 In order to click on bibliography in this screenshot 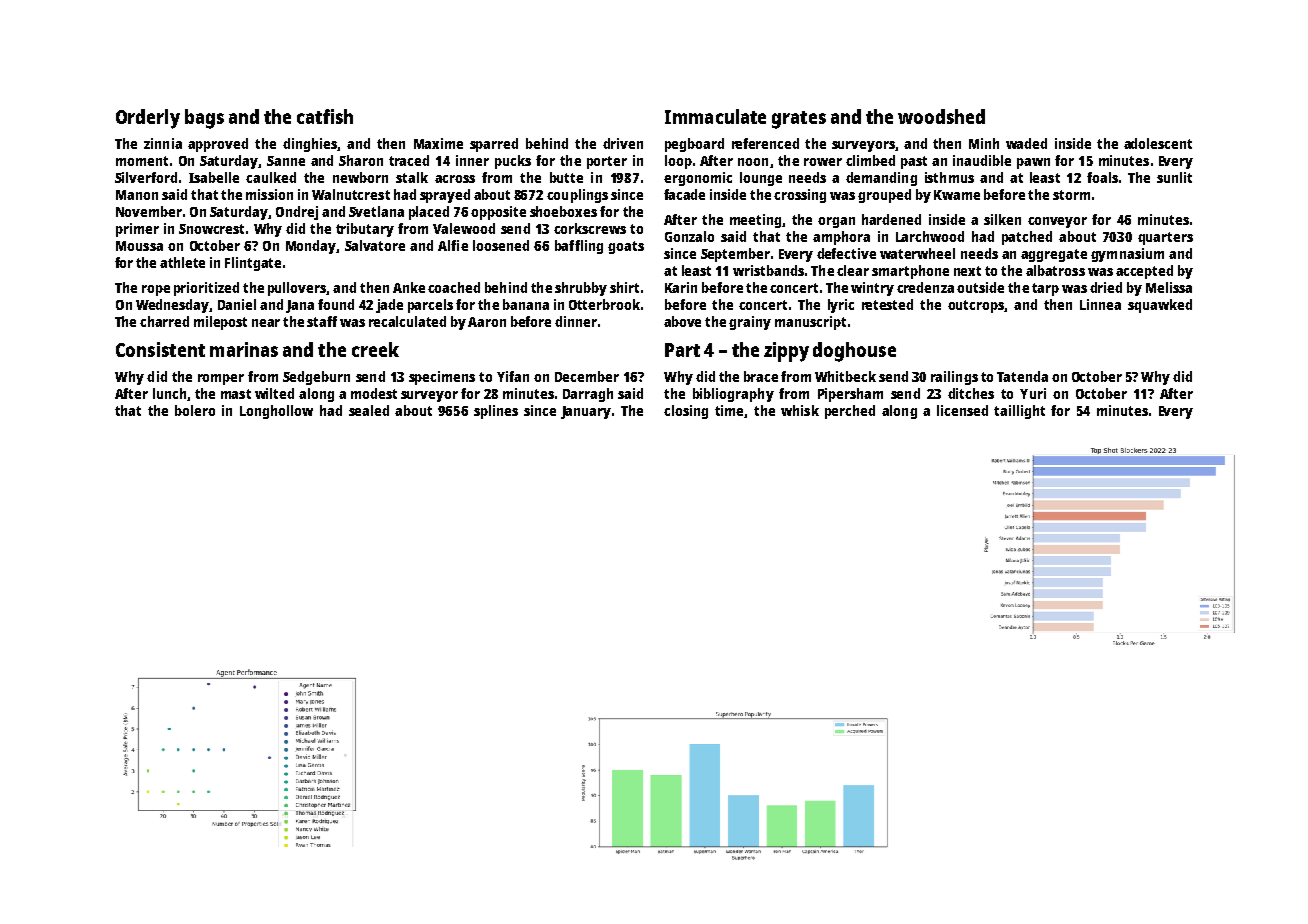, I will do `click(733, 395)`.
